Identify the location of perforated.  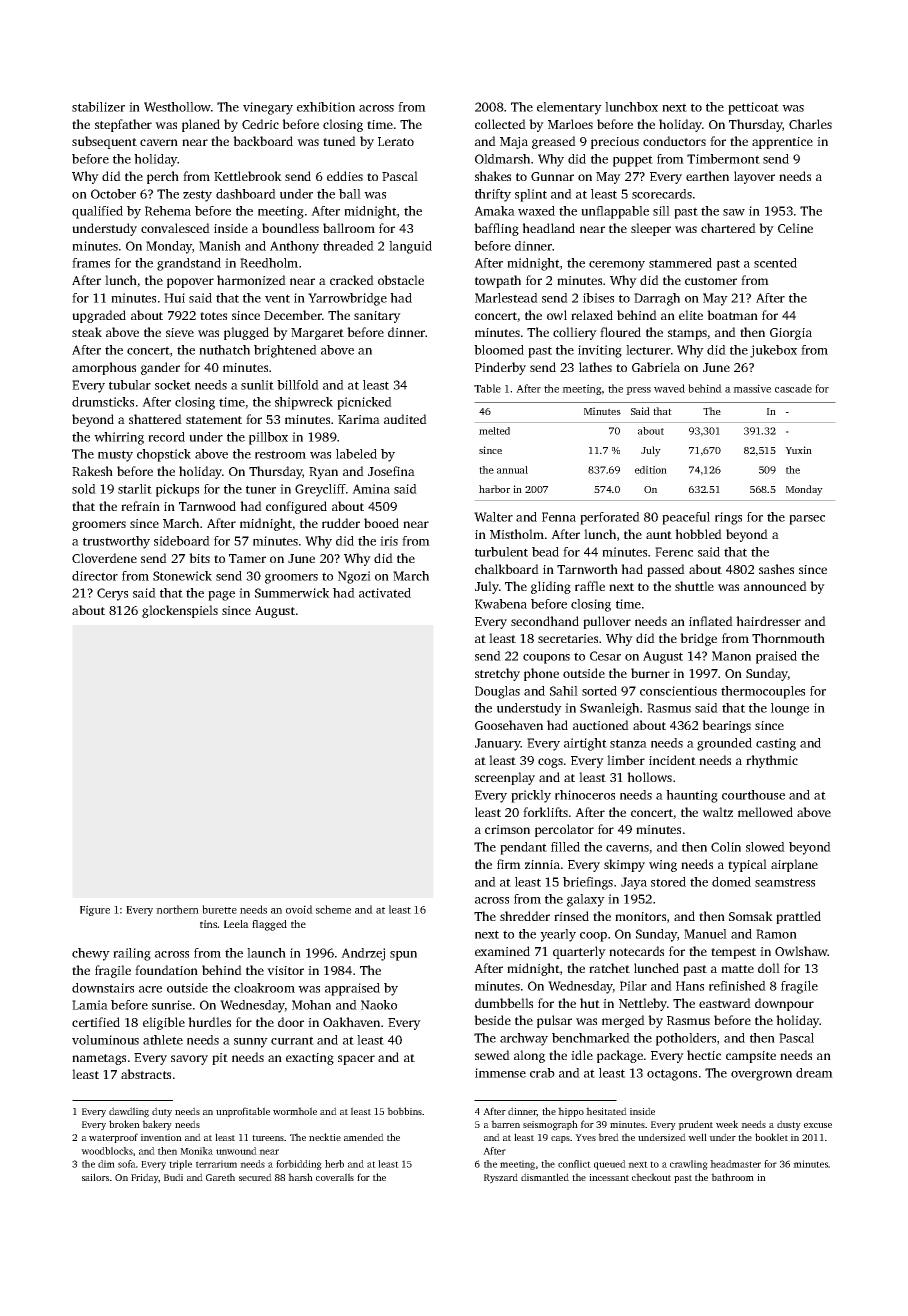
(610, 518).
